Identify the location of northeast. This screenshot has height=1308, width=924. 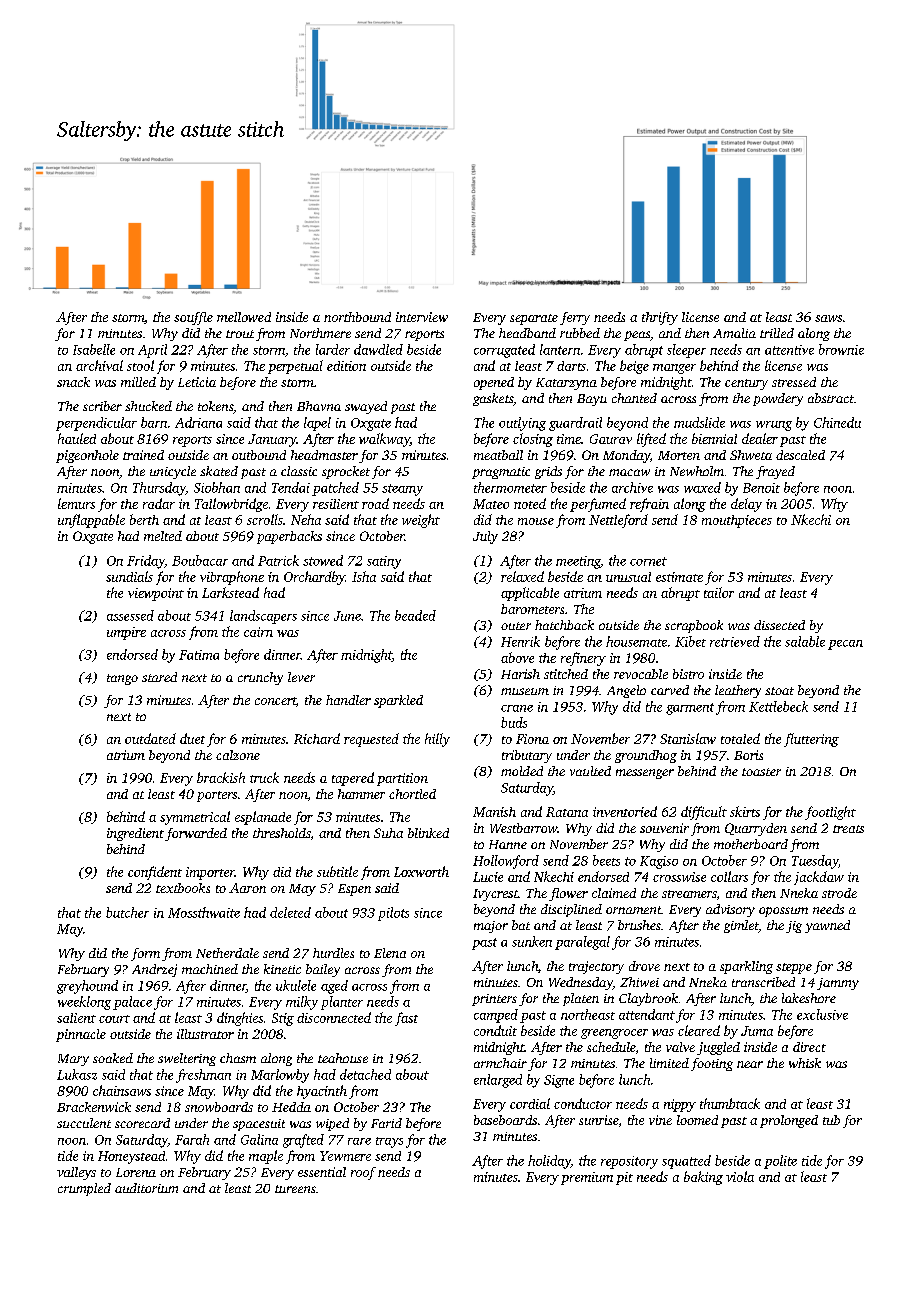
(588, 1014).
